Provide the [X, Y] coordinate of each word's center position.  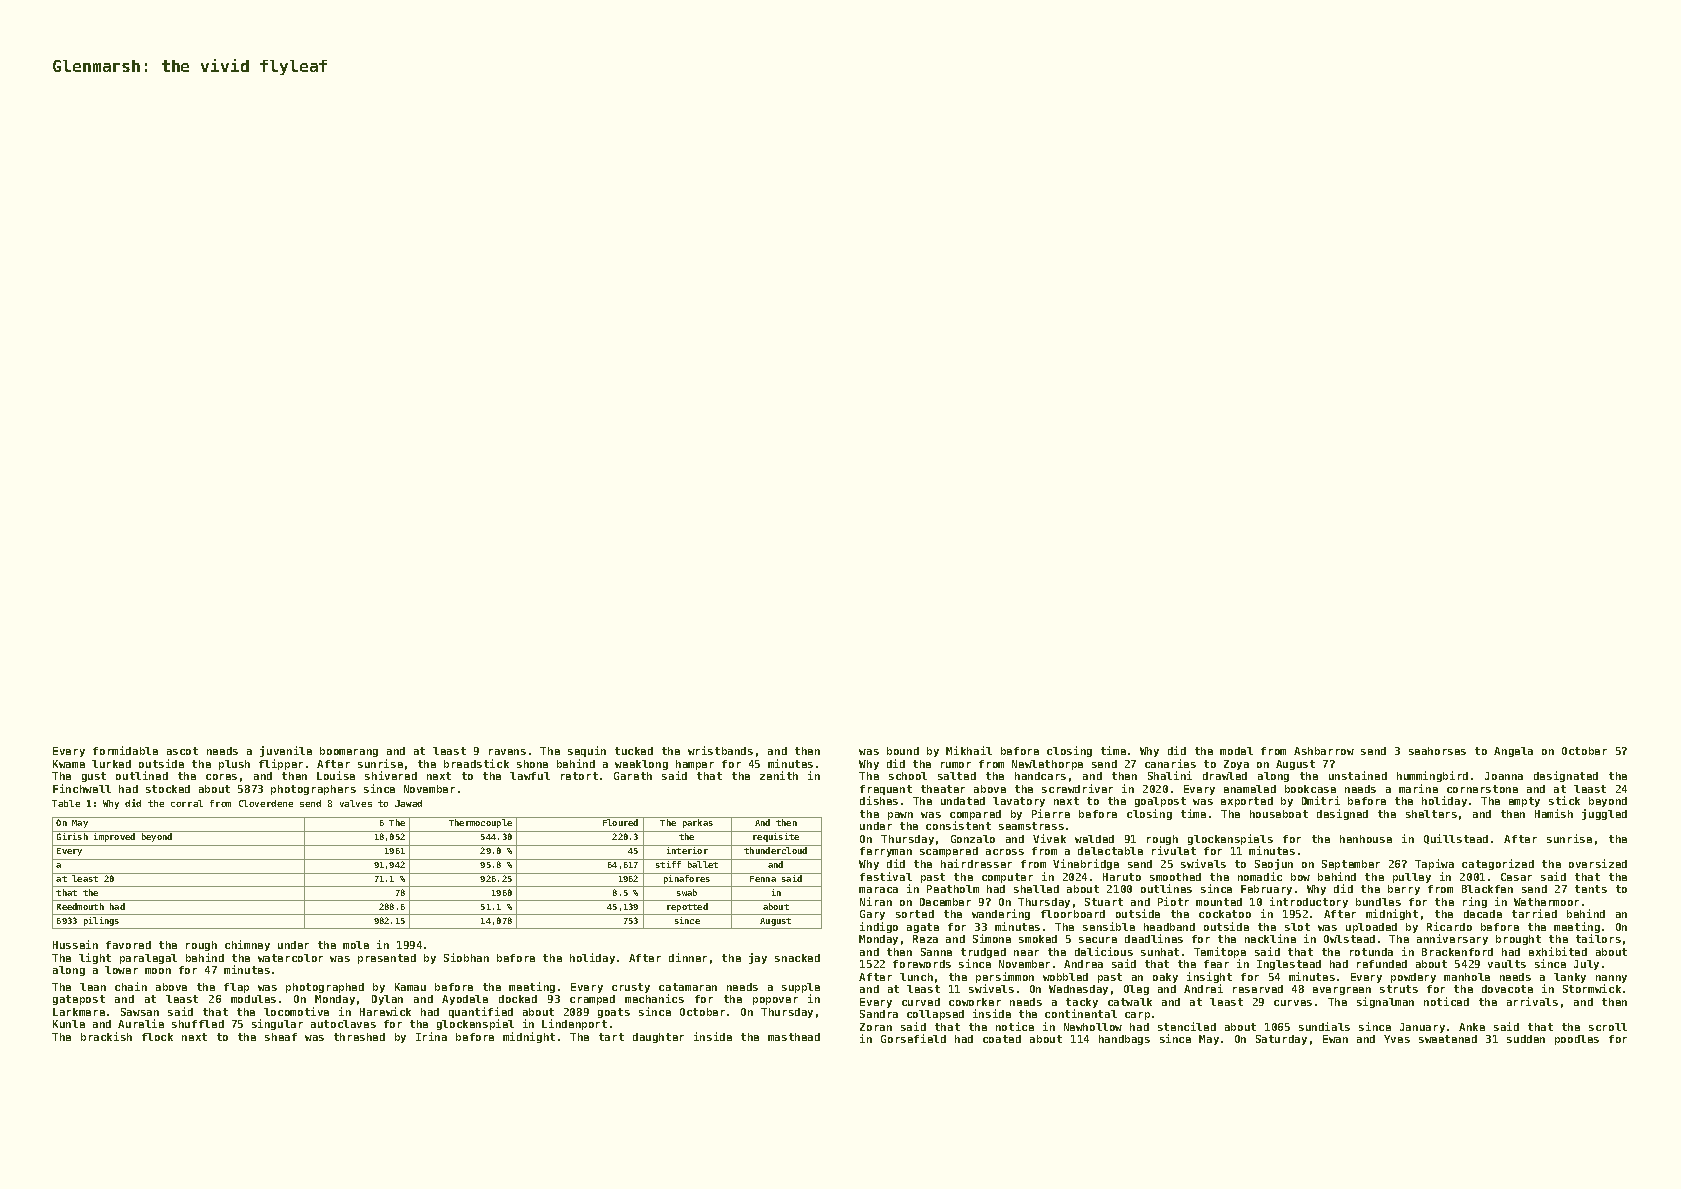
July [1586, 965]
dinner [688, 957]
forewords [922, 964]
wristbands [720, 750]
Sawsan [140, 1012]
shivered [391, 775]
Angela [1513, 752]
